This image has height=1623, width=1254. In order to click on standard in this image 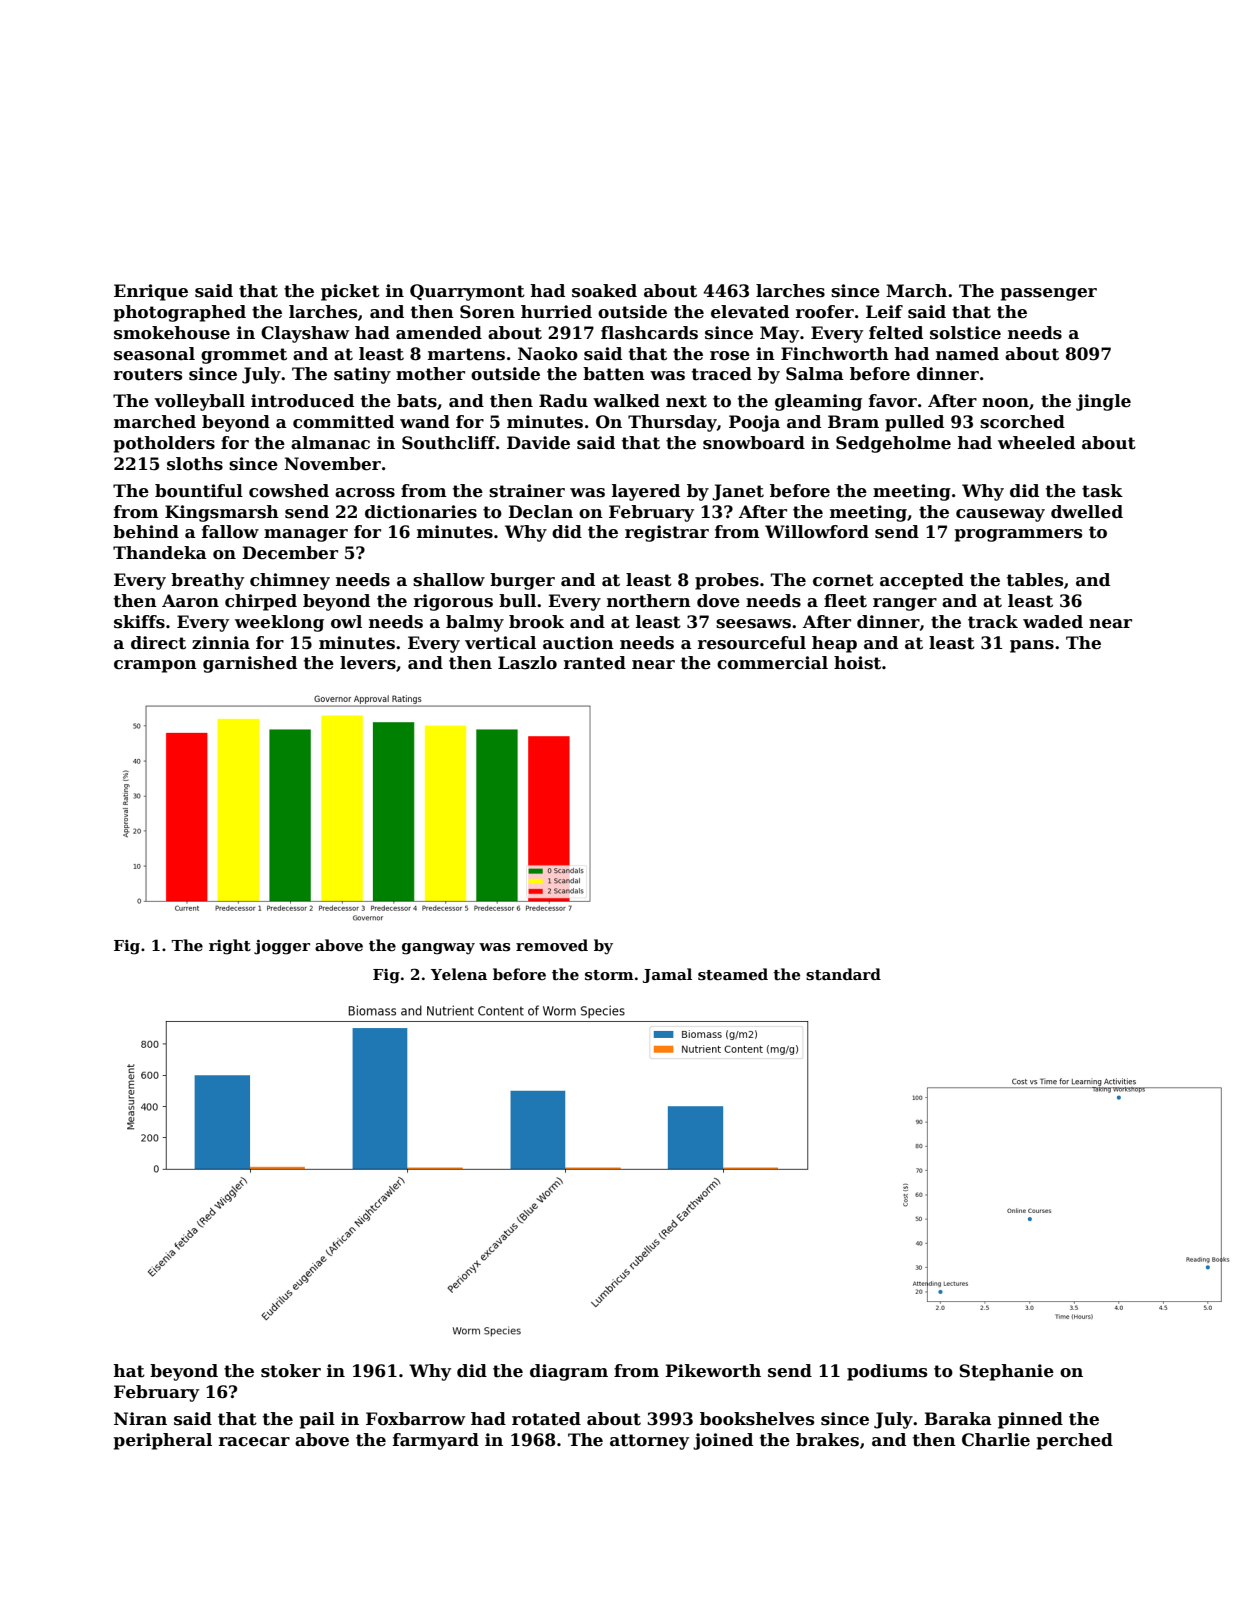, I will do `click(843, 974)`.
